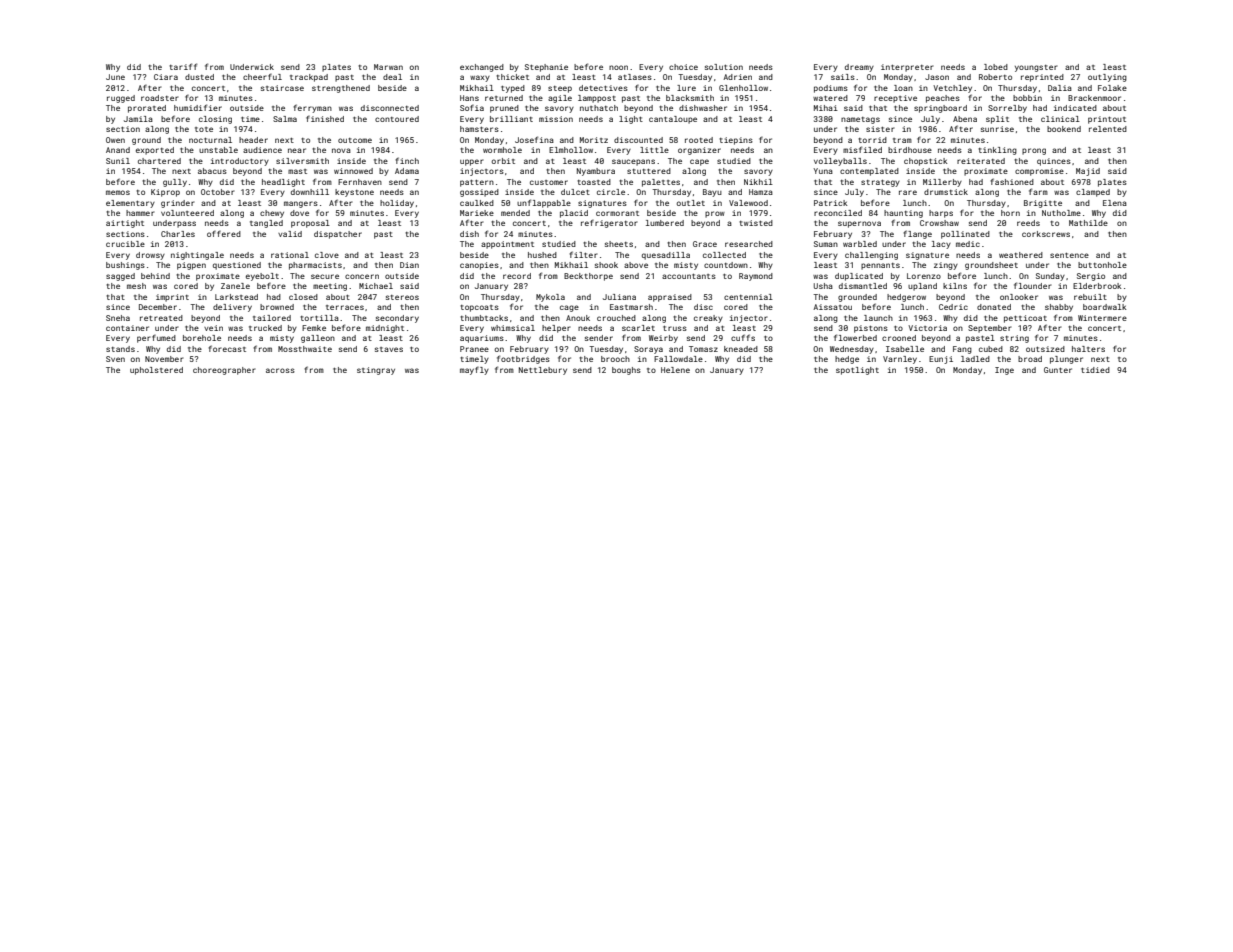  I want to click on behind, so click(155, 276).
